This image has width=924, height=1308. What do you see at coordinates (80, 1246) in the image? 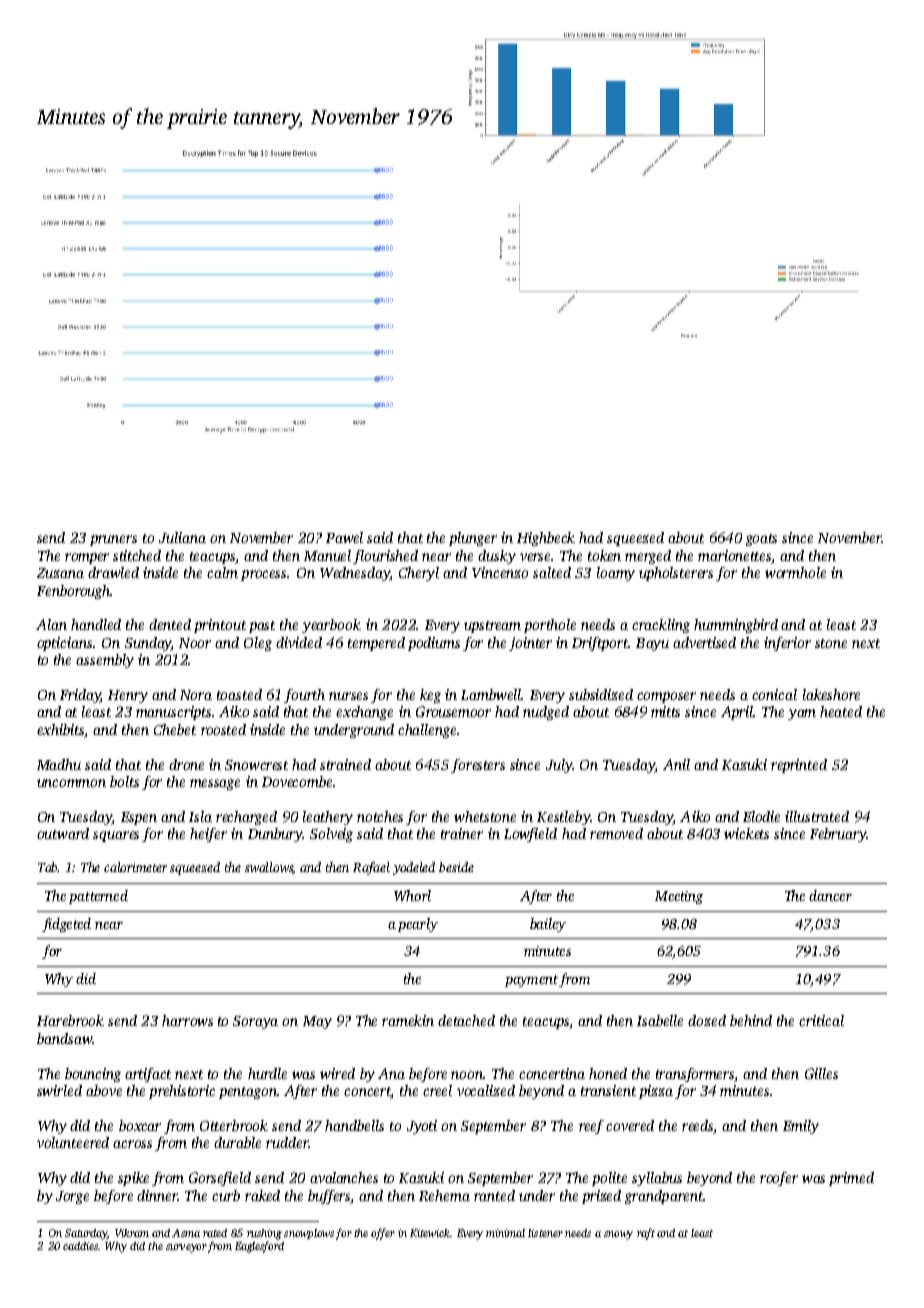
I see `caddies` at bounding box center [80, 1246].
